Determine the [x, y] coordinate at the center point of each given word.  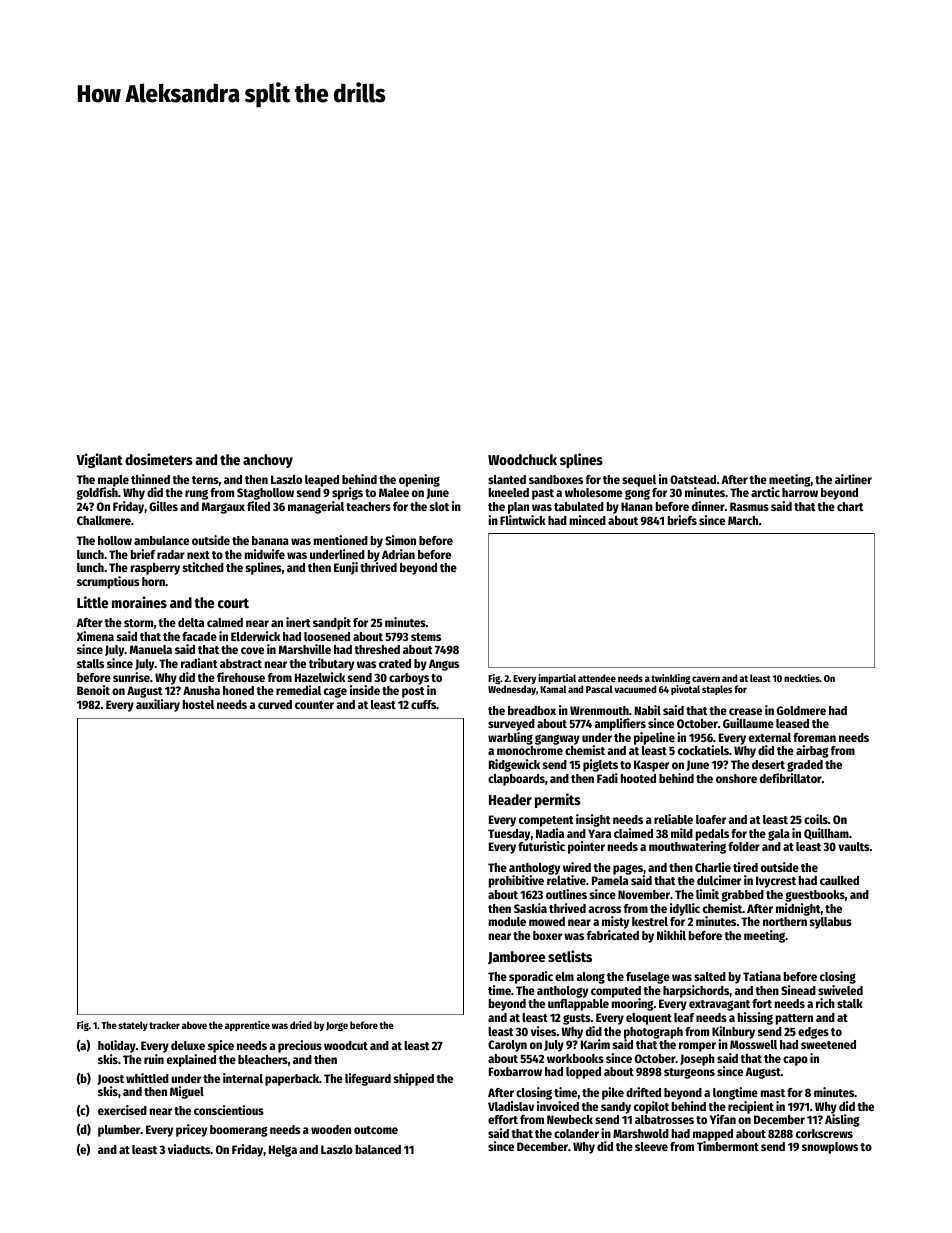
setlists [570, 956]
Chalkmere [104, 520]
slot [439, 506]
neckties [802, 678]
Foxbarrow [515, 1071]
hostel [198, 704]
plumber [119, 1131]
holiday [117, 1046]
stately [133, 1026]
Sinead [798, 990]
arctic [765, 492]
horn [153, 581]
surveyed [511, 725]
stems [426, 637]
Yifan [723, 1119]
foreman [814, 737]
